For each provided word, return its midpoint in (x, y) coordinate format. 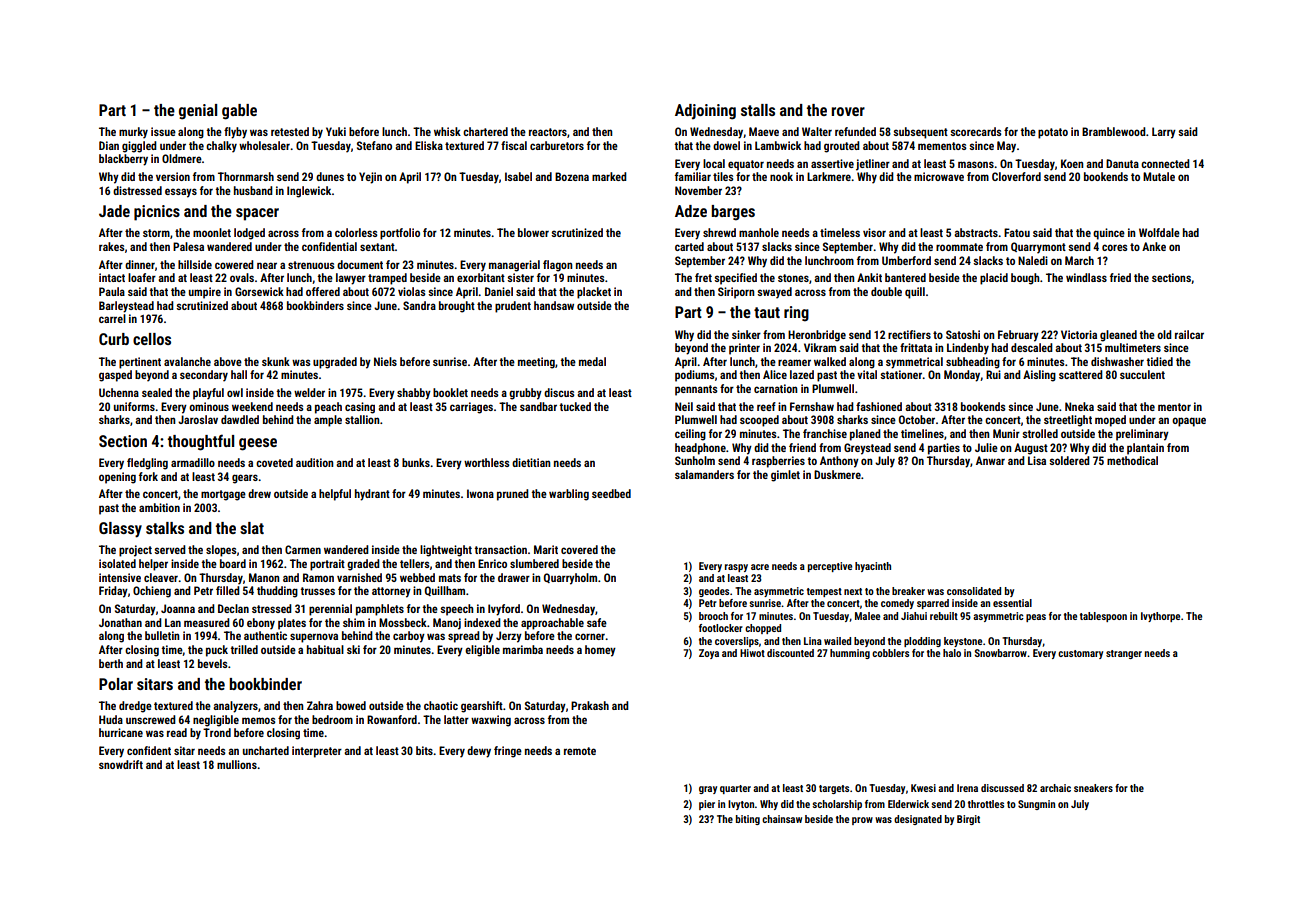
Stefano (374, 145)
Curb (114, 339)
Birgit (968, 820)
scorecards (976, 131)
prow (862, 821)
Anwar (990, 460)
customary (1080, 654)
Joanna (178, 608)
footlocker (721, 628)
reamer (794, 362)
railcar (1189, 334)
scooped (759, 421)
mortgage (223, 495)
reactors (548, 132)
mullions (237, 764)
